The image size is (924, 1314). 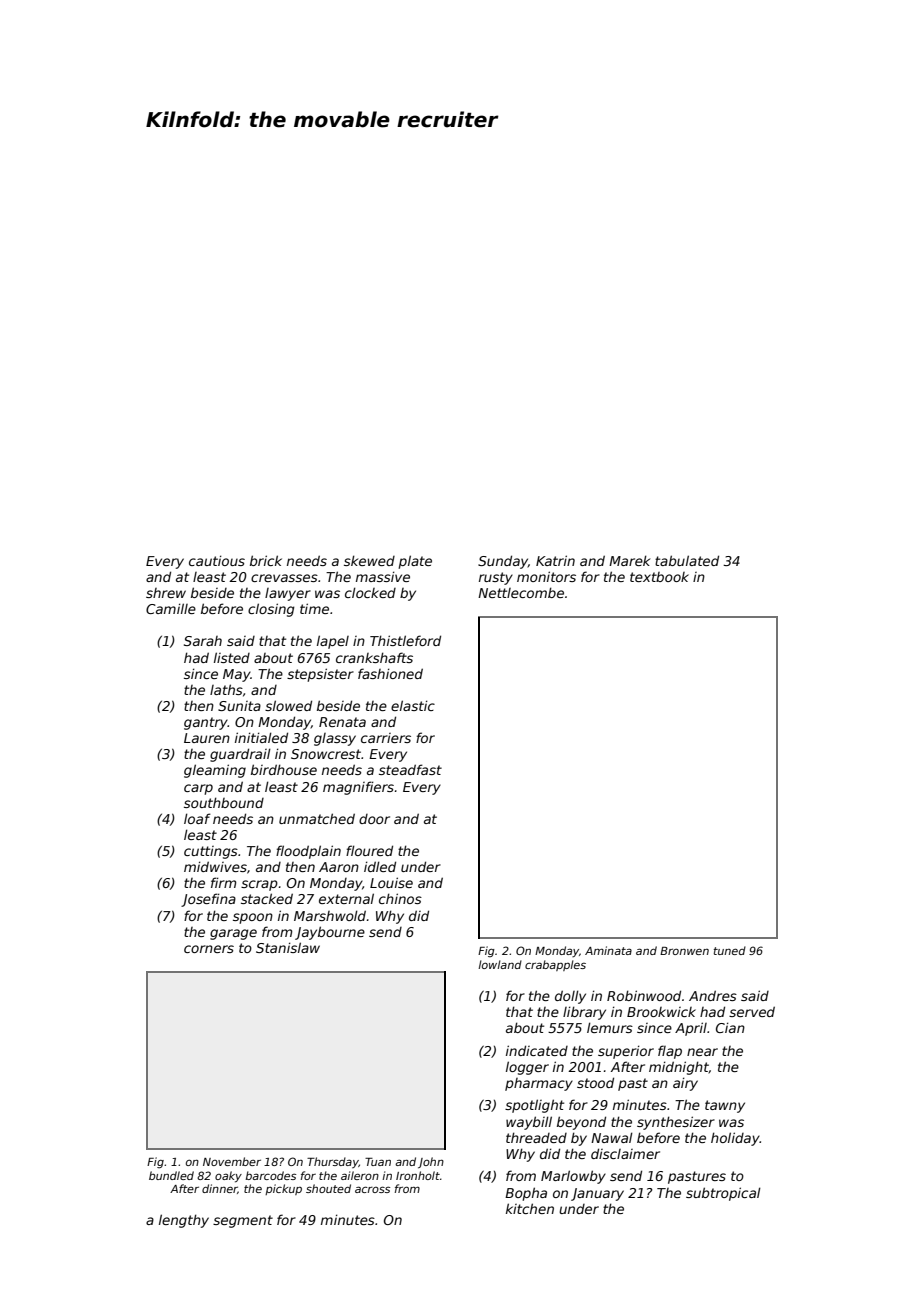 What do you see at coordinates (369, 560) in the page?
I see `skewed` at bounding box center [369, 560].
